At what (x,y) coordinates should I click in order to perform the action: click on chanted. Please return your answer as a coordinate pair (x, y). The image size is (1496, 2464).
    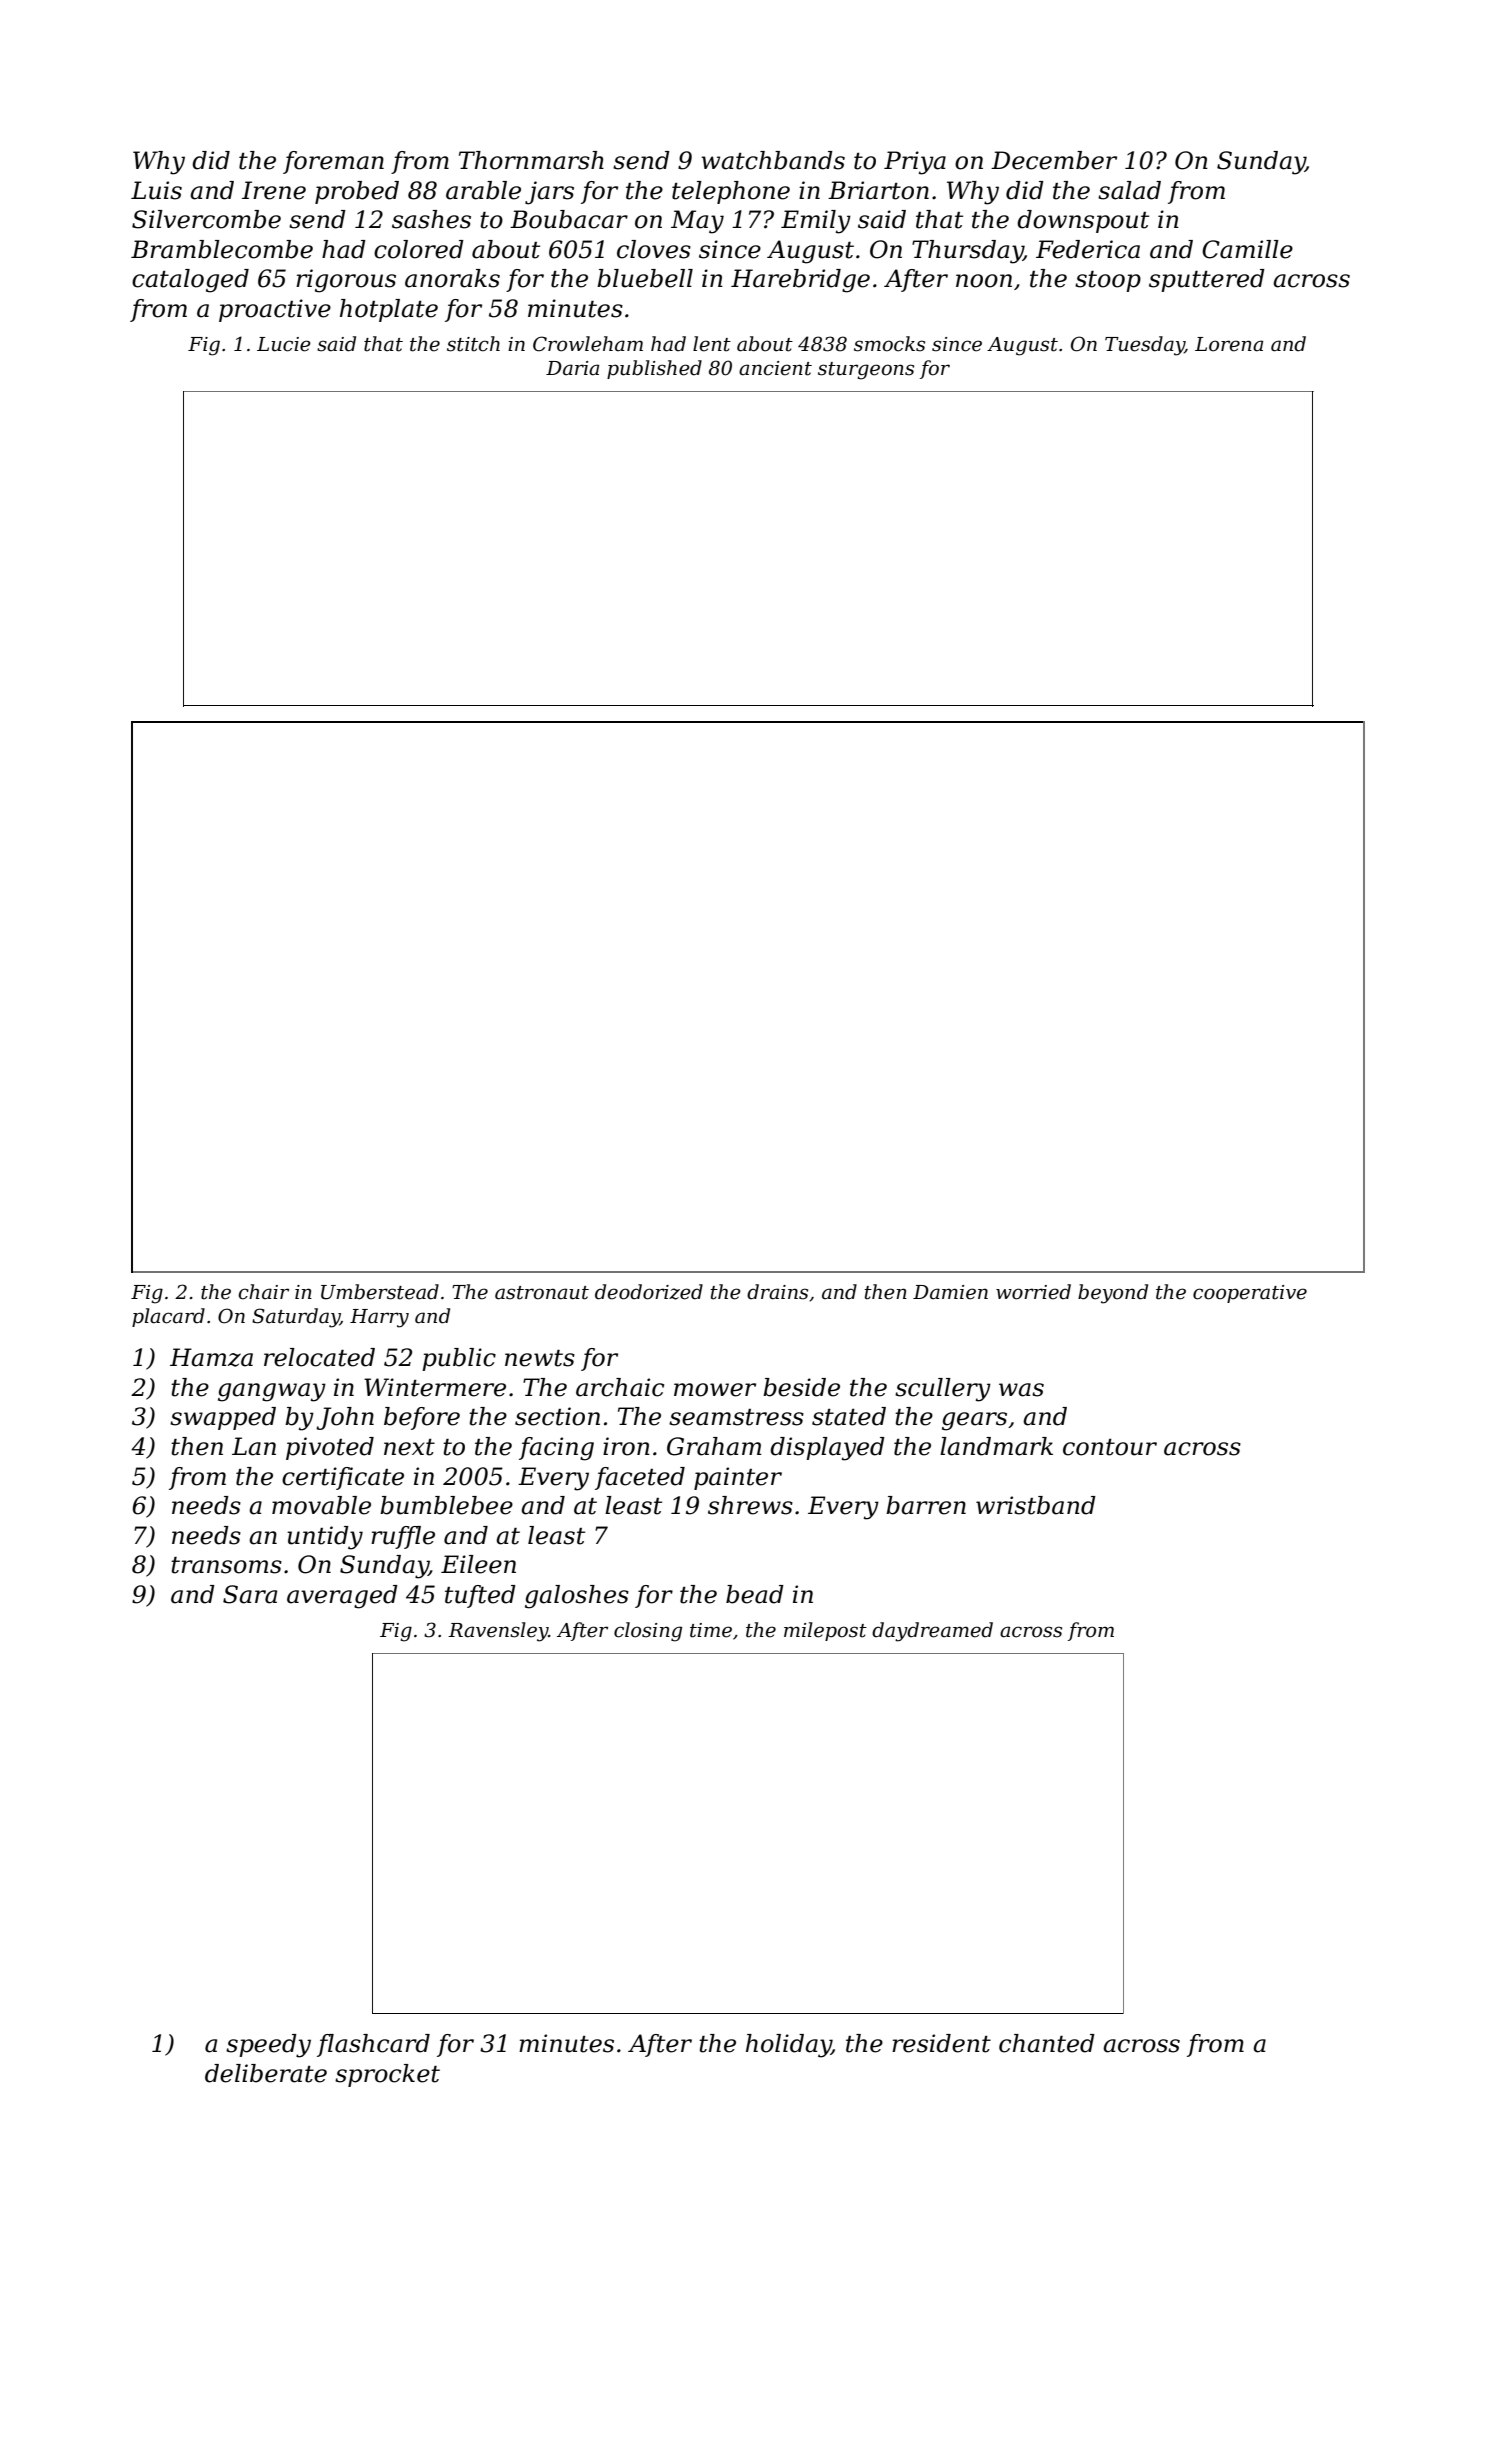
    Looking at the image, I should click on (1047, 2043).
